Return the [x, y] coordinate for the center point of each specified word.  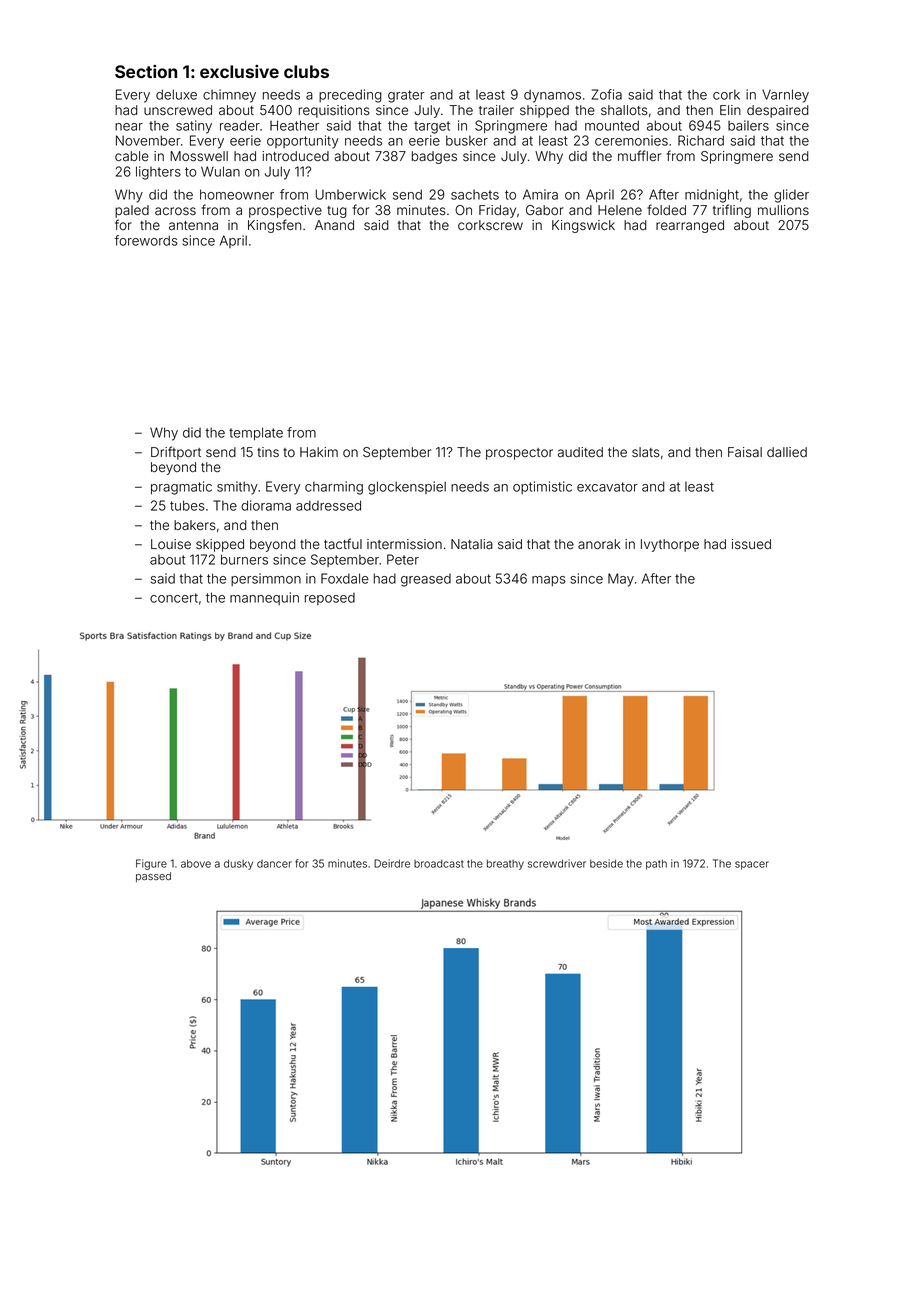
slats [646, 452]
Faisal [745, 452]
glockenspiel [407, 488]
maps [549, 581]
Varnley [785, 96]
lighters [158, 173]
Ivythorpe [670, 545]
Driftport [176, 453]
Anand [334, 225]
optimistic [542, 487]
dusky [238, 864]
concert [174, 598]
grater [406, 96]
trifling [732, 211]
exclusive [239, 71]
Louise [171, 544]
